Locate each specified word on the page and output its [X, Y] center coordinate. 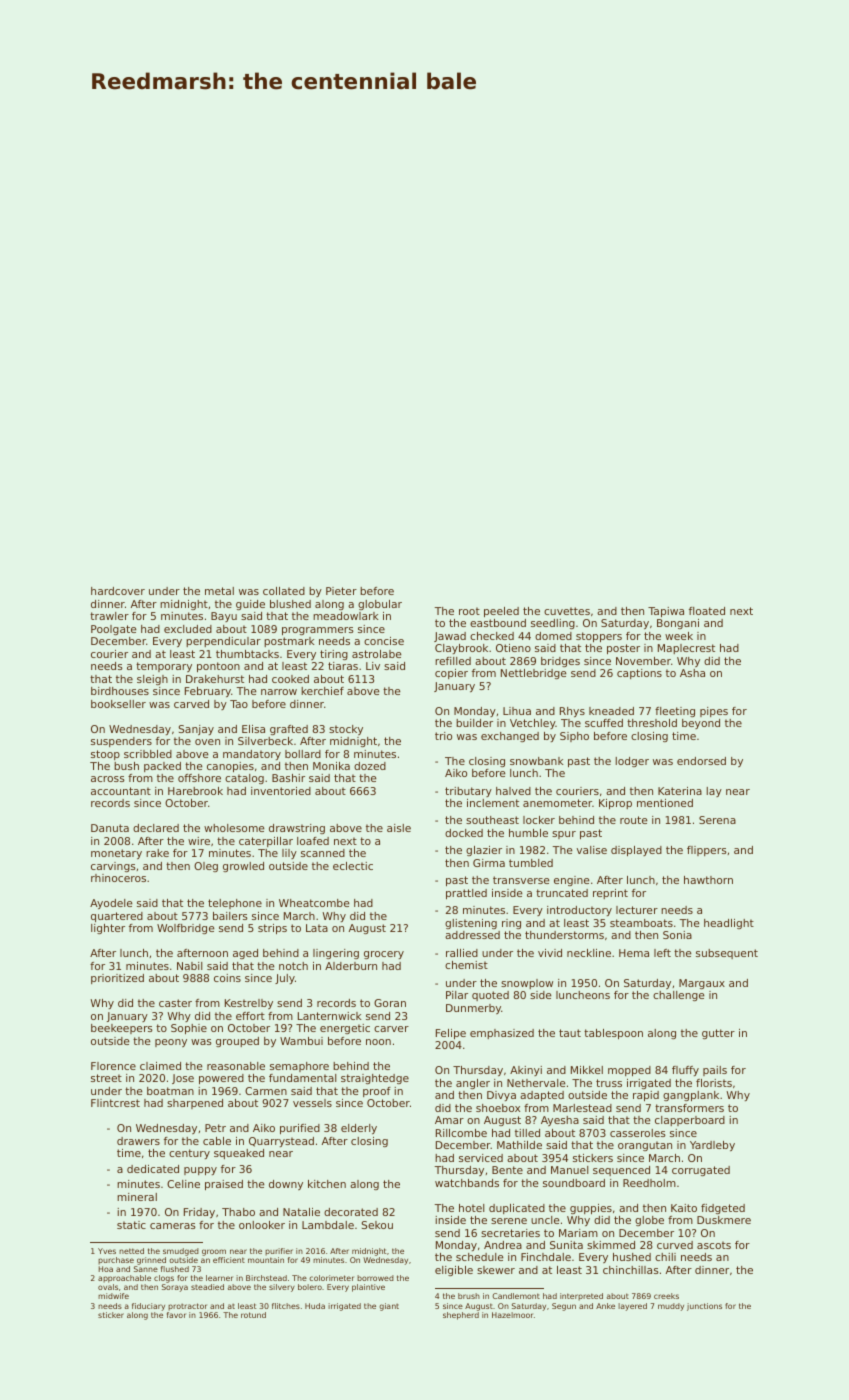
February [208, 692]
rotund [253, 1315]
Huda [315, 1306]
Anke [605, 1306]
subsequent [727, 954]
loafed [313, 841]
